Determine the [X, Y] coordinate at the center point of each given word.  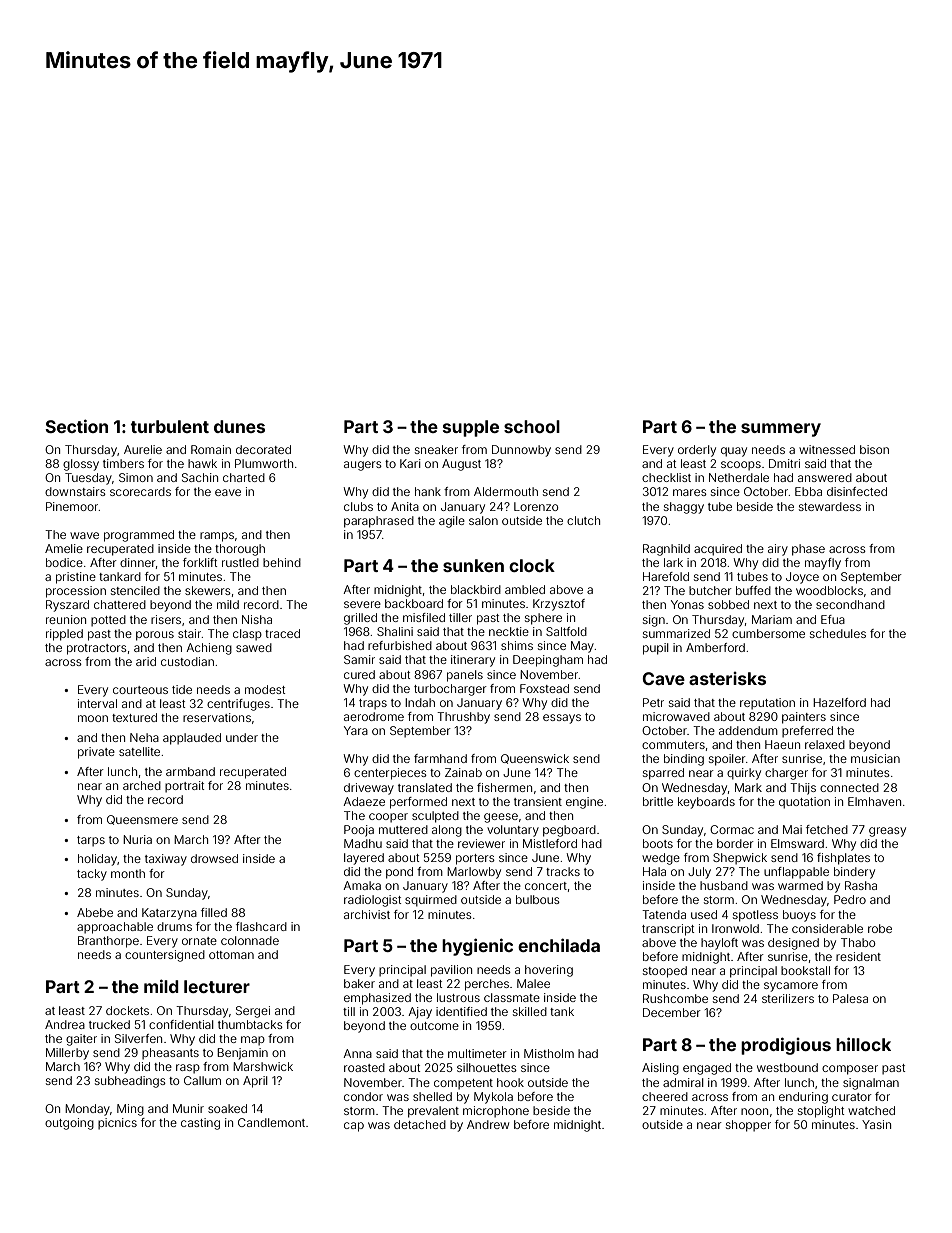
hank [428, 491]
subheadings [130, 1082]
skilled [530, 1011]
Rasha [861, 885]
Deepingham [548, 661]
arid [146, 661]
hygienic [477, 947]
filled [214, 912]
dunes [239, 426]
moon [93, 718]
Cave [663, 678]
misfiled [424, 617]
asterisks [727, 678]
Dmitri [784, 463]
